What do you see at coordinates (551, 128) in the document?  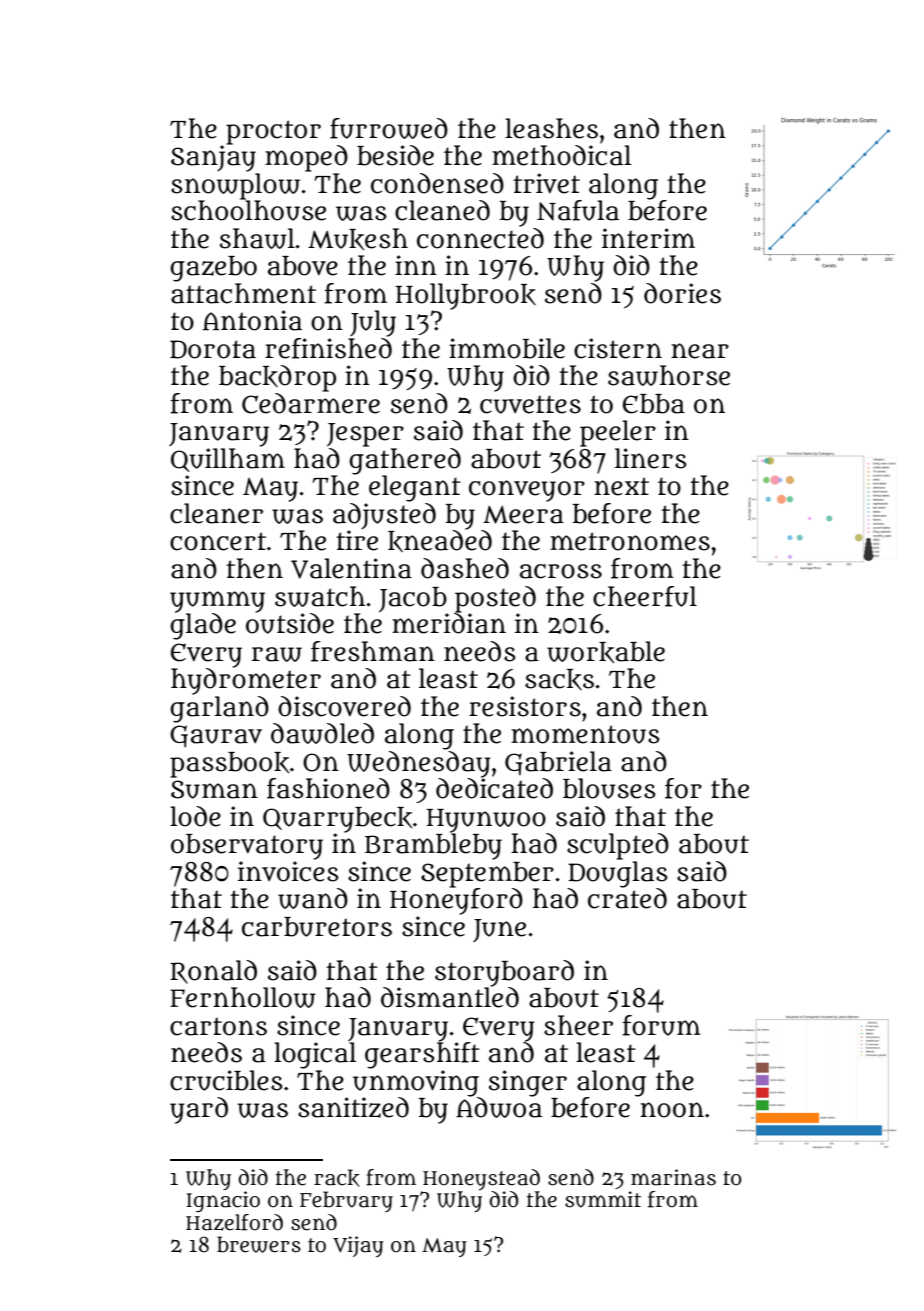 I see `leashes` at bounding box center [551, 128].
